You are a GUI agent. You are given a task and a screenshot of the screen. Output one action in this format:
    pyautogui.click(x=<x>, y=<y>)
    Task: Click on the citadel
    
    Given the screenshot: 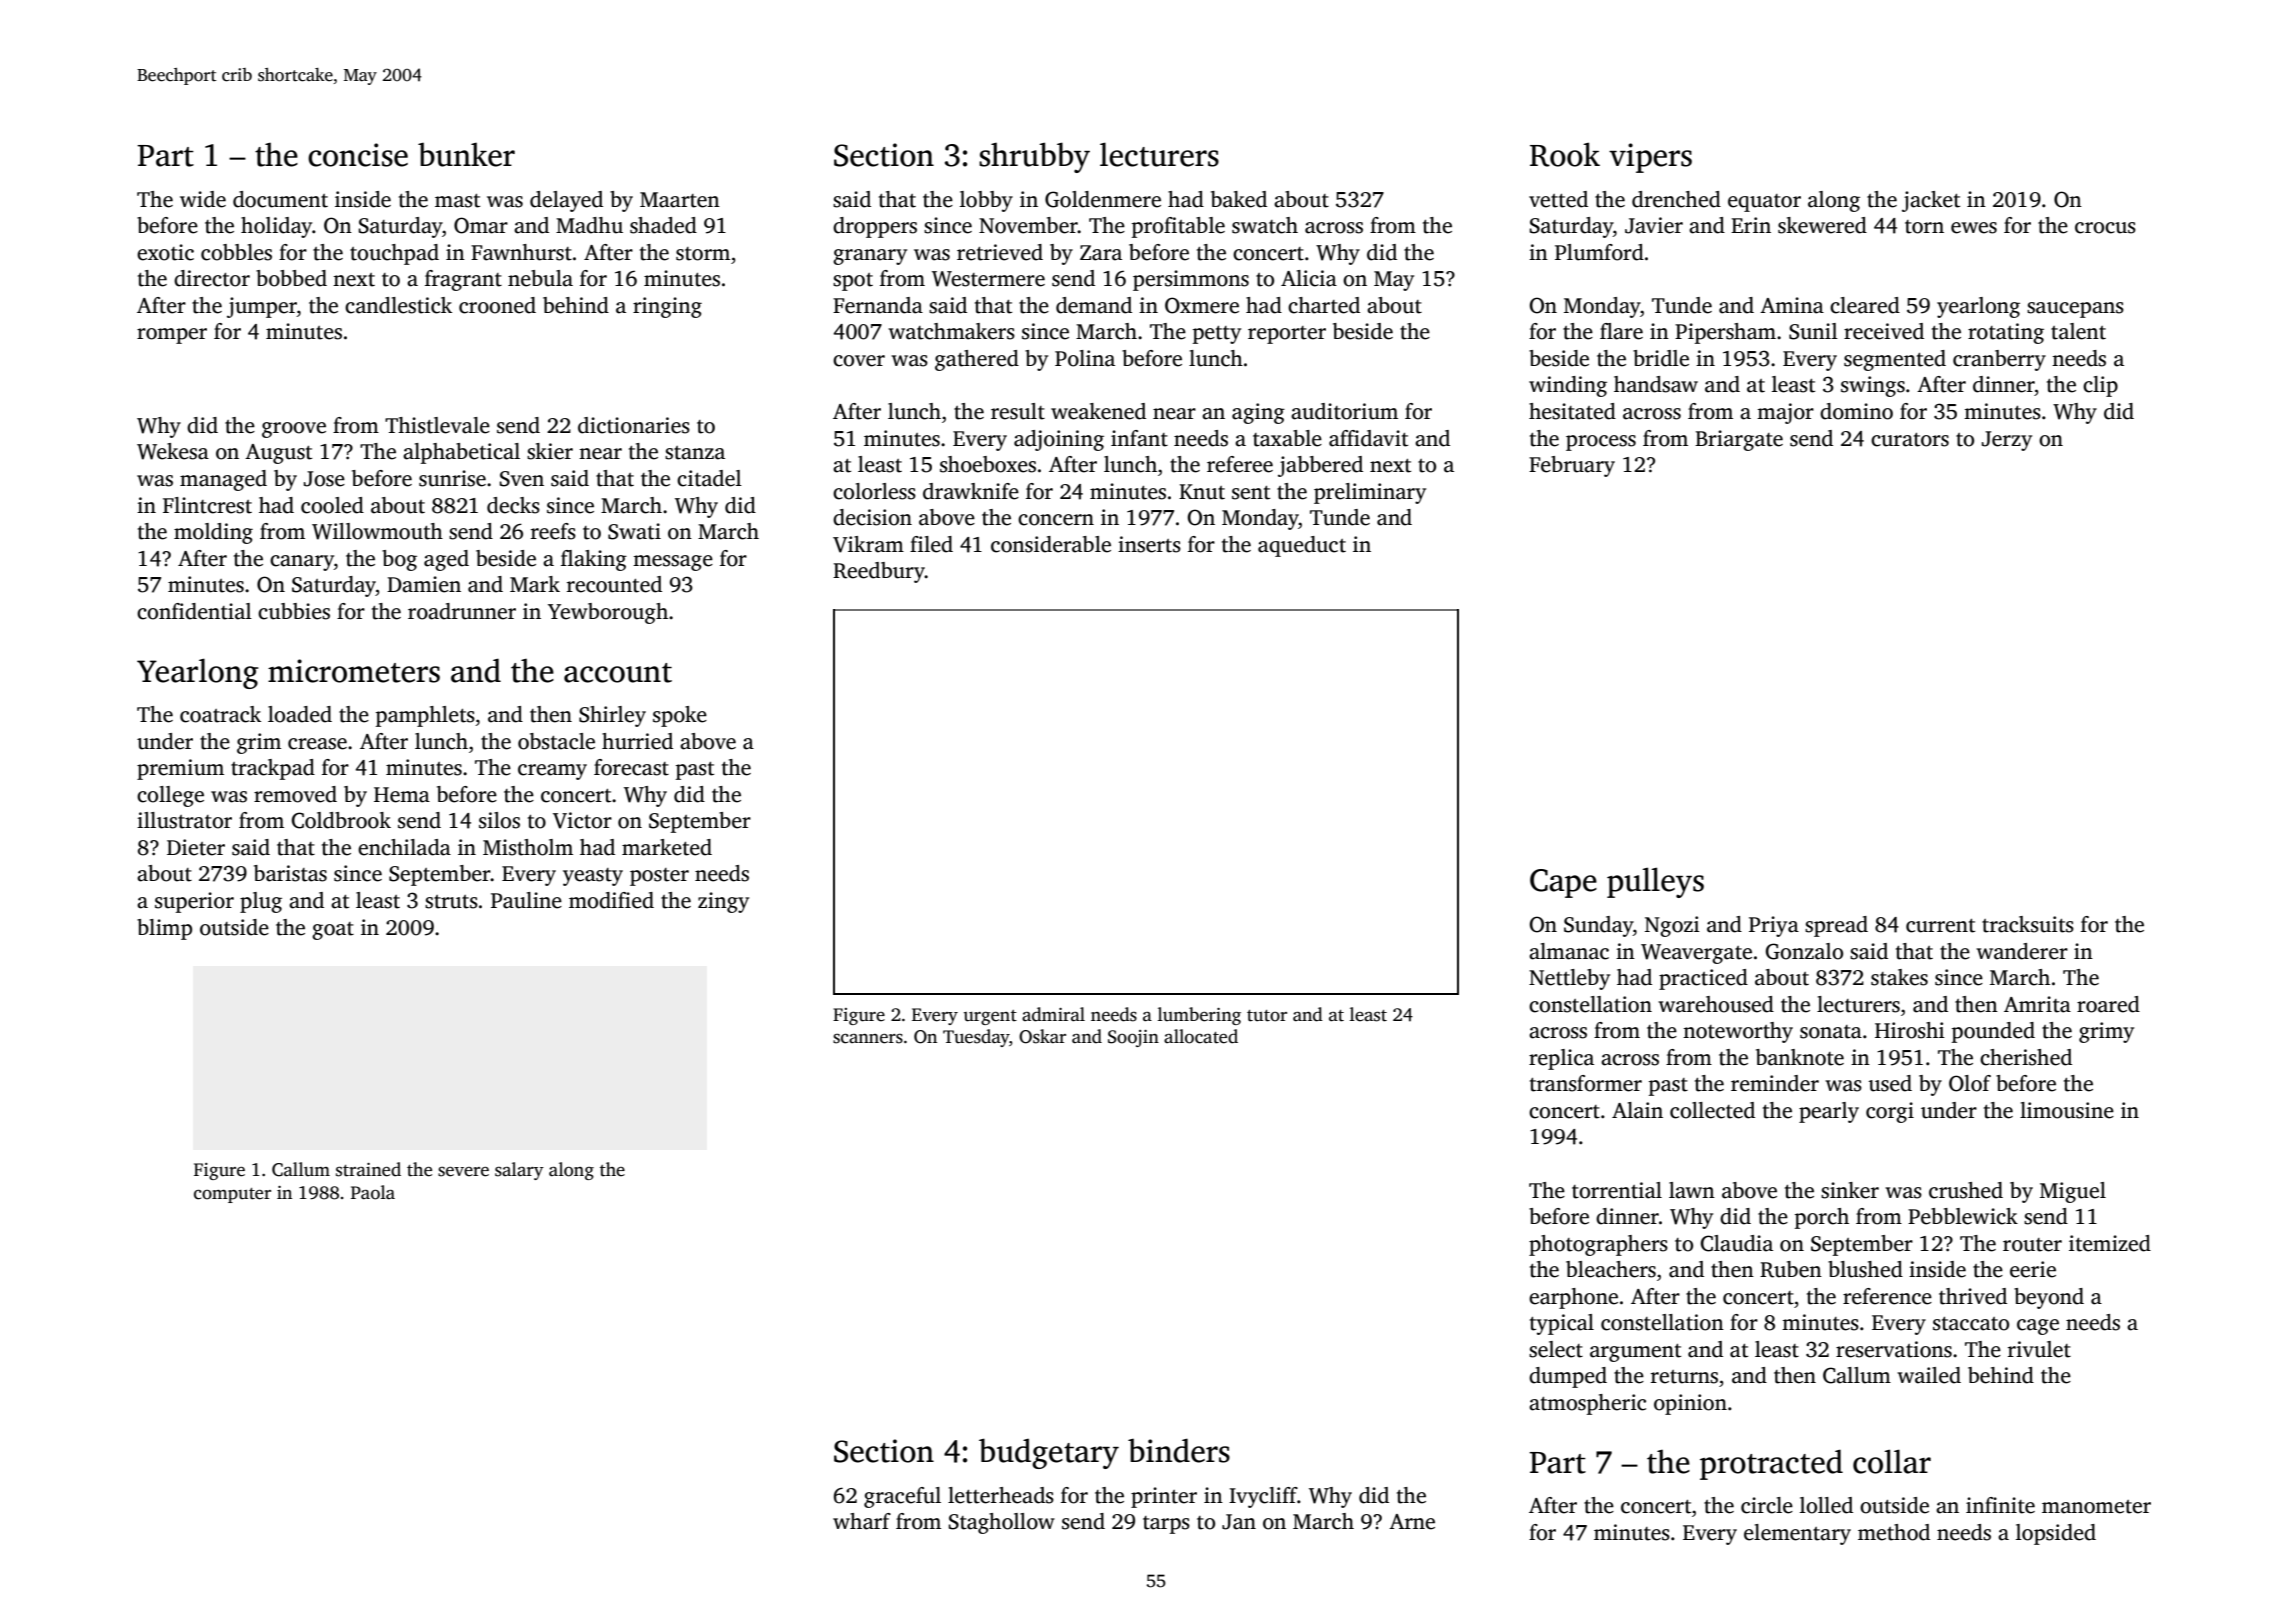 What is the action you would take?
    pyautogui.click(x=709, y=478)
